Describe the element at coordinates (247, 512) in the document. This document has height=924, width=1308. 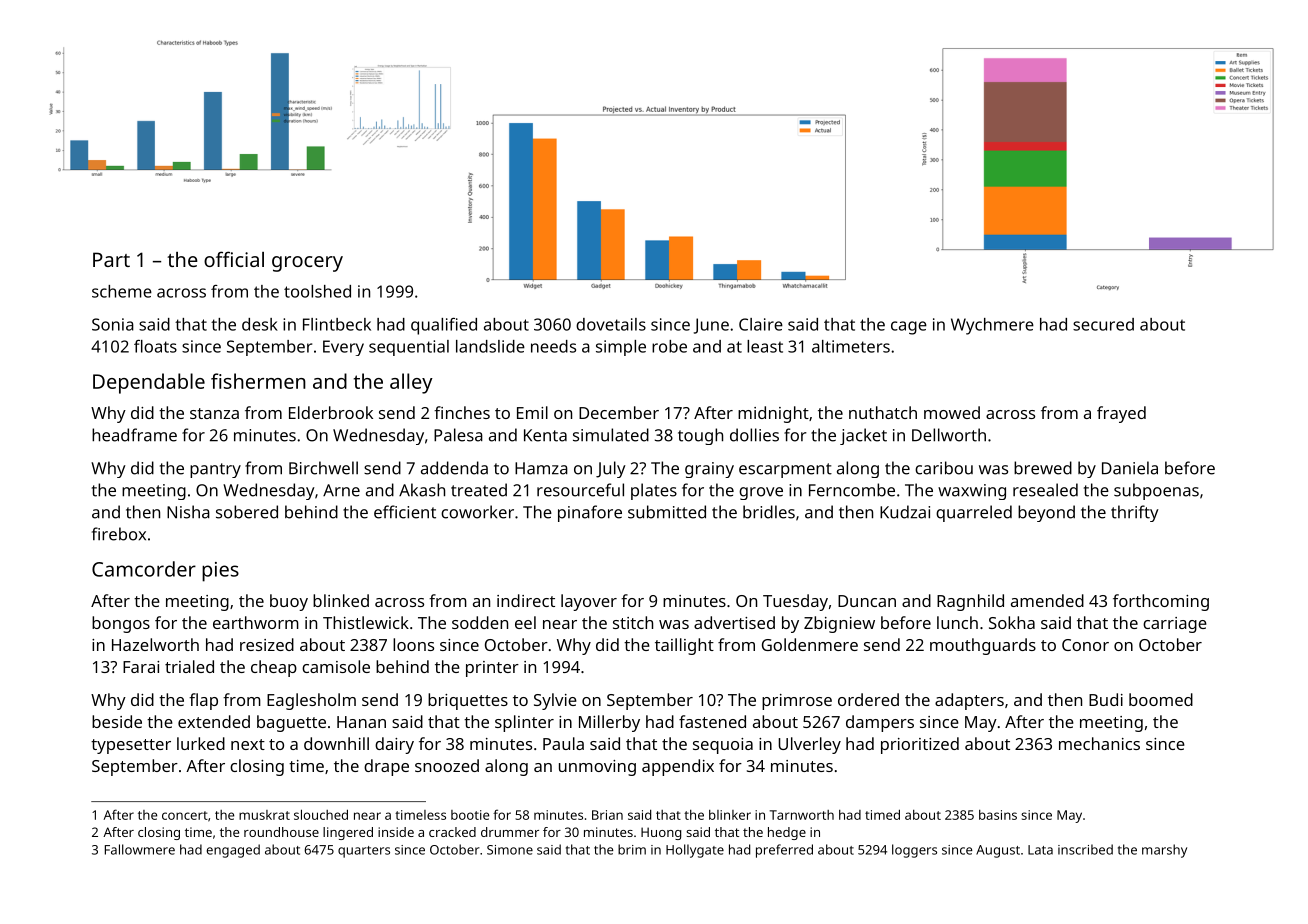
I see `sobered` at that location.
